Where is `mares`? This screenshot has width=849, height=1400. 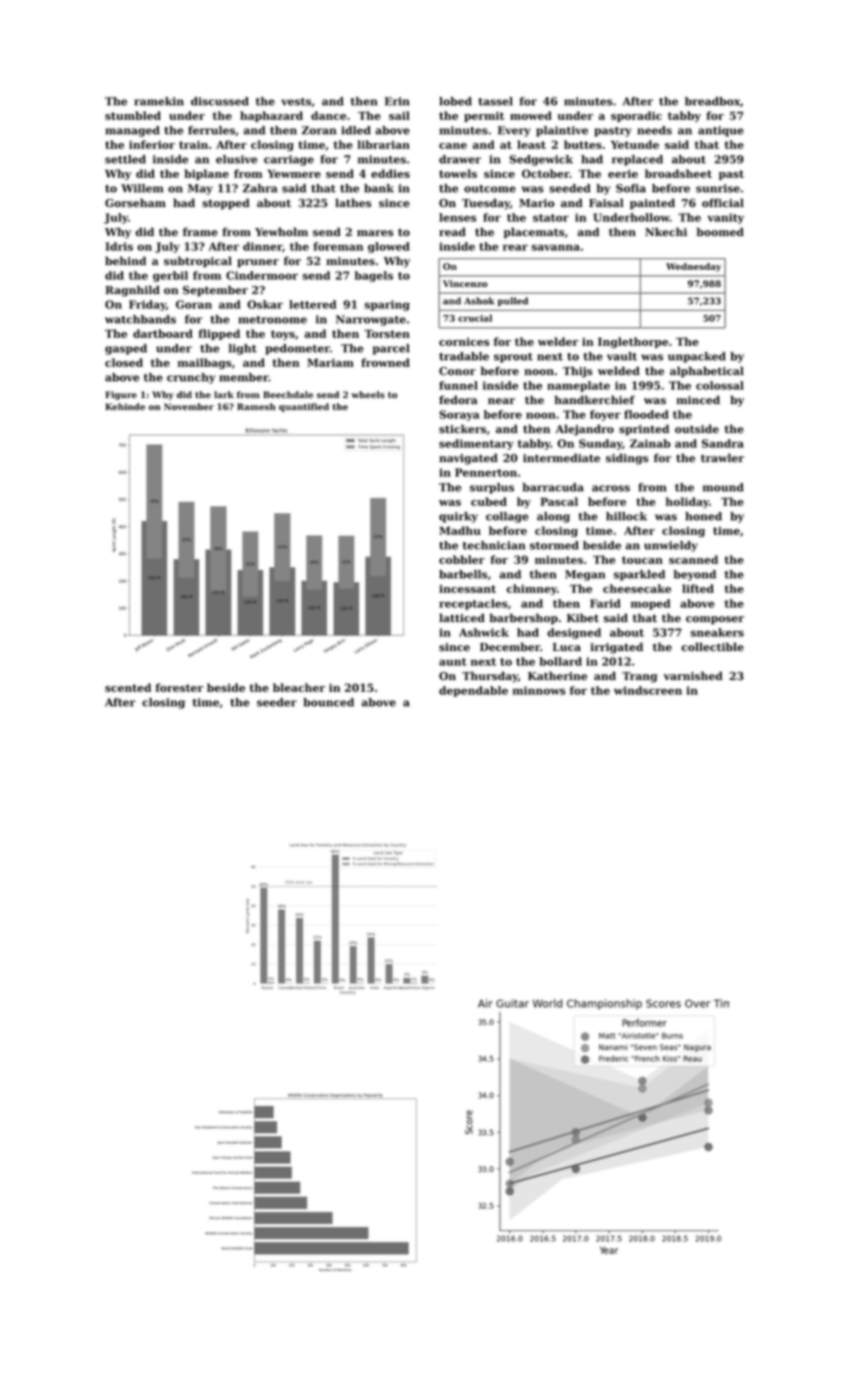
mares is located at coordinates (375, 233).
